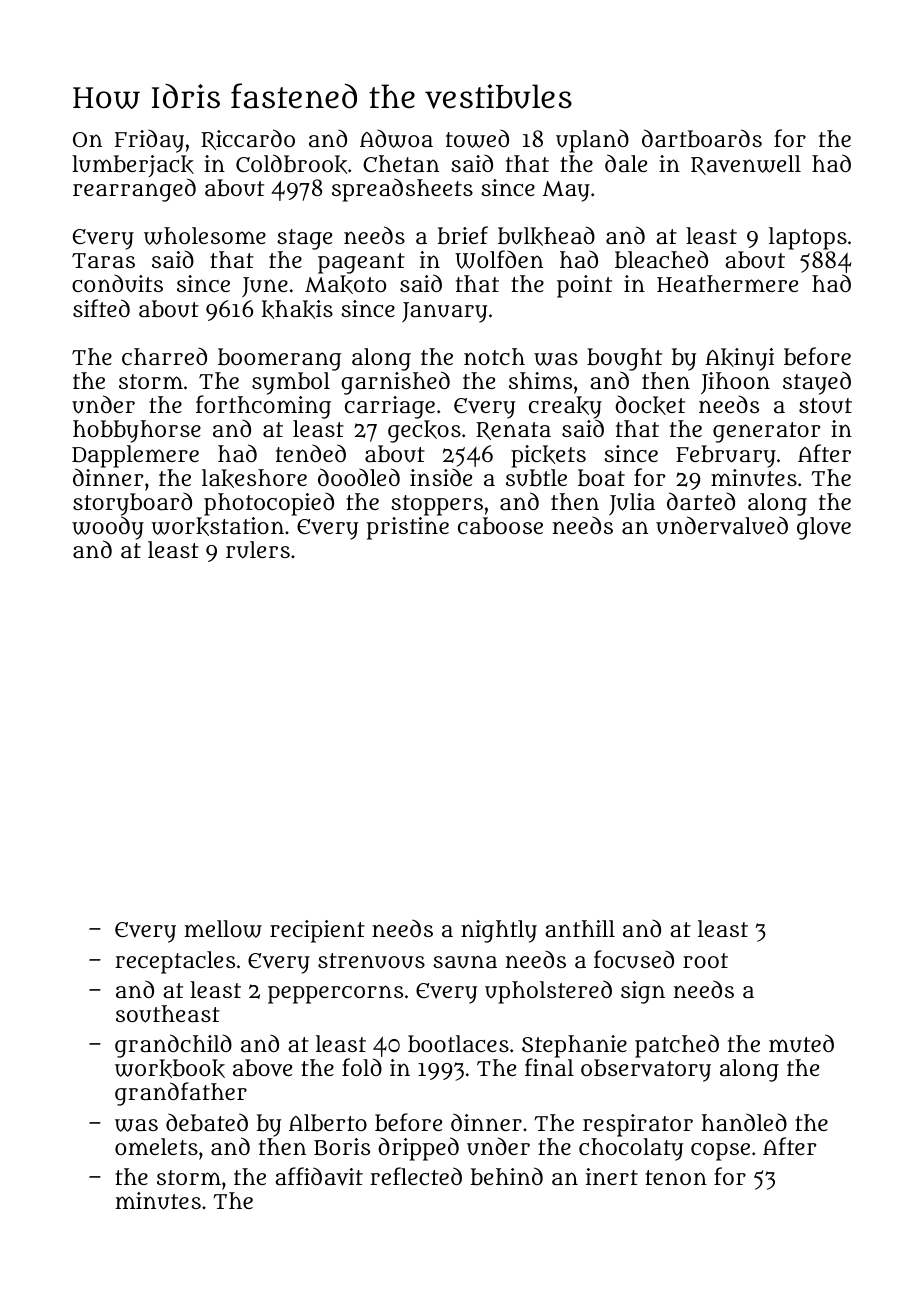 The width and height of the screenshot is (924, 1308). What do you see at coordinates (164, 356) in the screenshot?
I see `charred` at bounding box center [164, 356].
